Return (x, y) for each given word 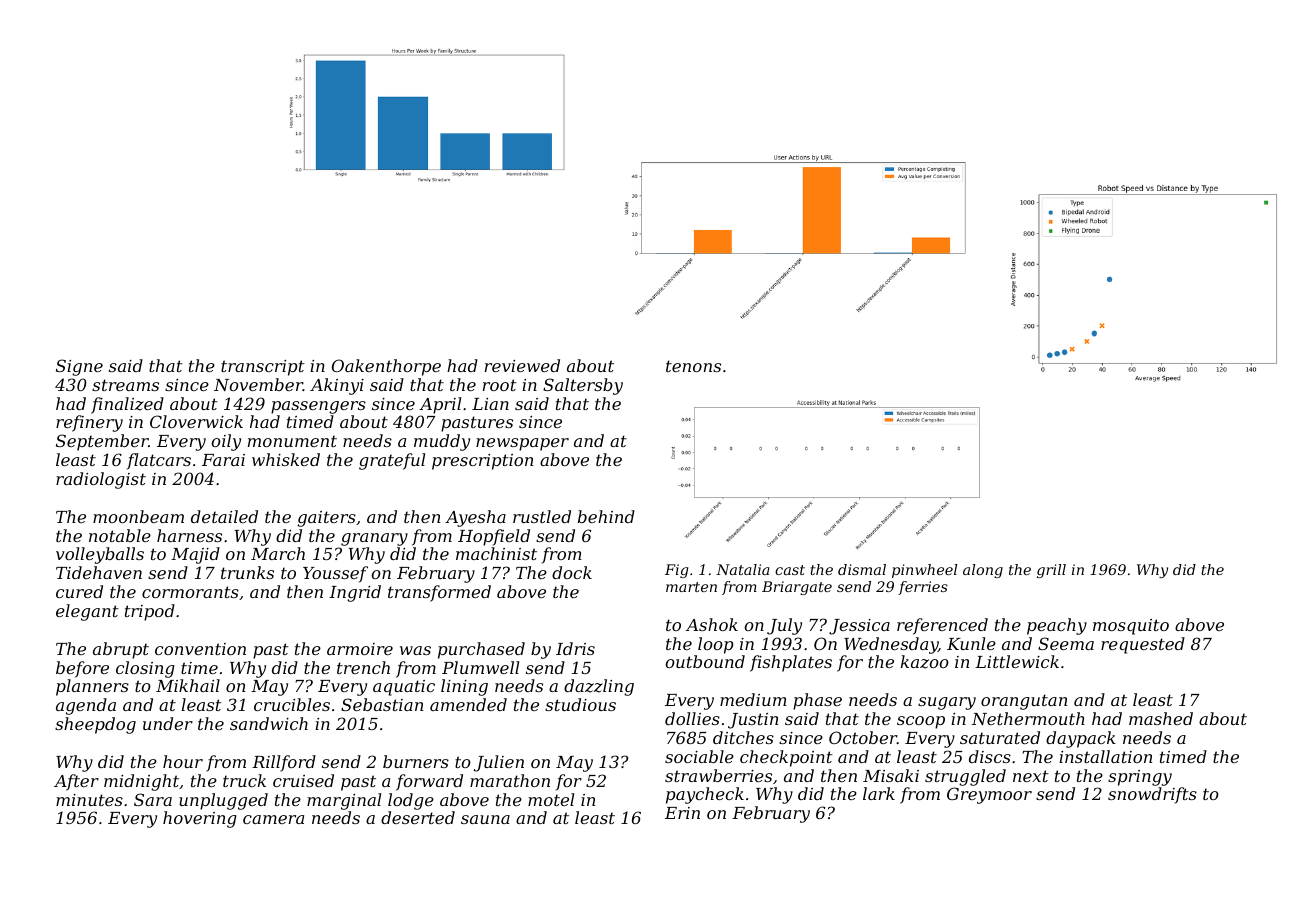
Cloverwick (196, 421)
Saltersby (583, 386)
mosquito (1131, 627)
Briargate (797, 588)
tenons (693, 366)
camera (273, 819)
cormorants (190, 592)
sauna (485, 819)
